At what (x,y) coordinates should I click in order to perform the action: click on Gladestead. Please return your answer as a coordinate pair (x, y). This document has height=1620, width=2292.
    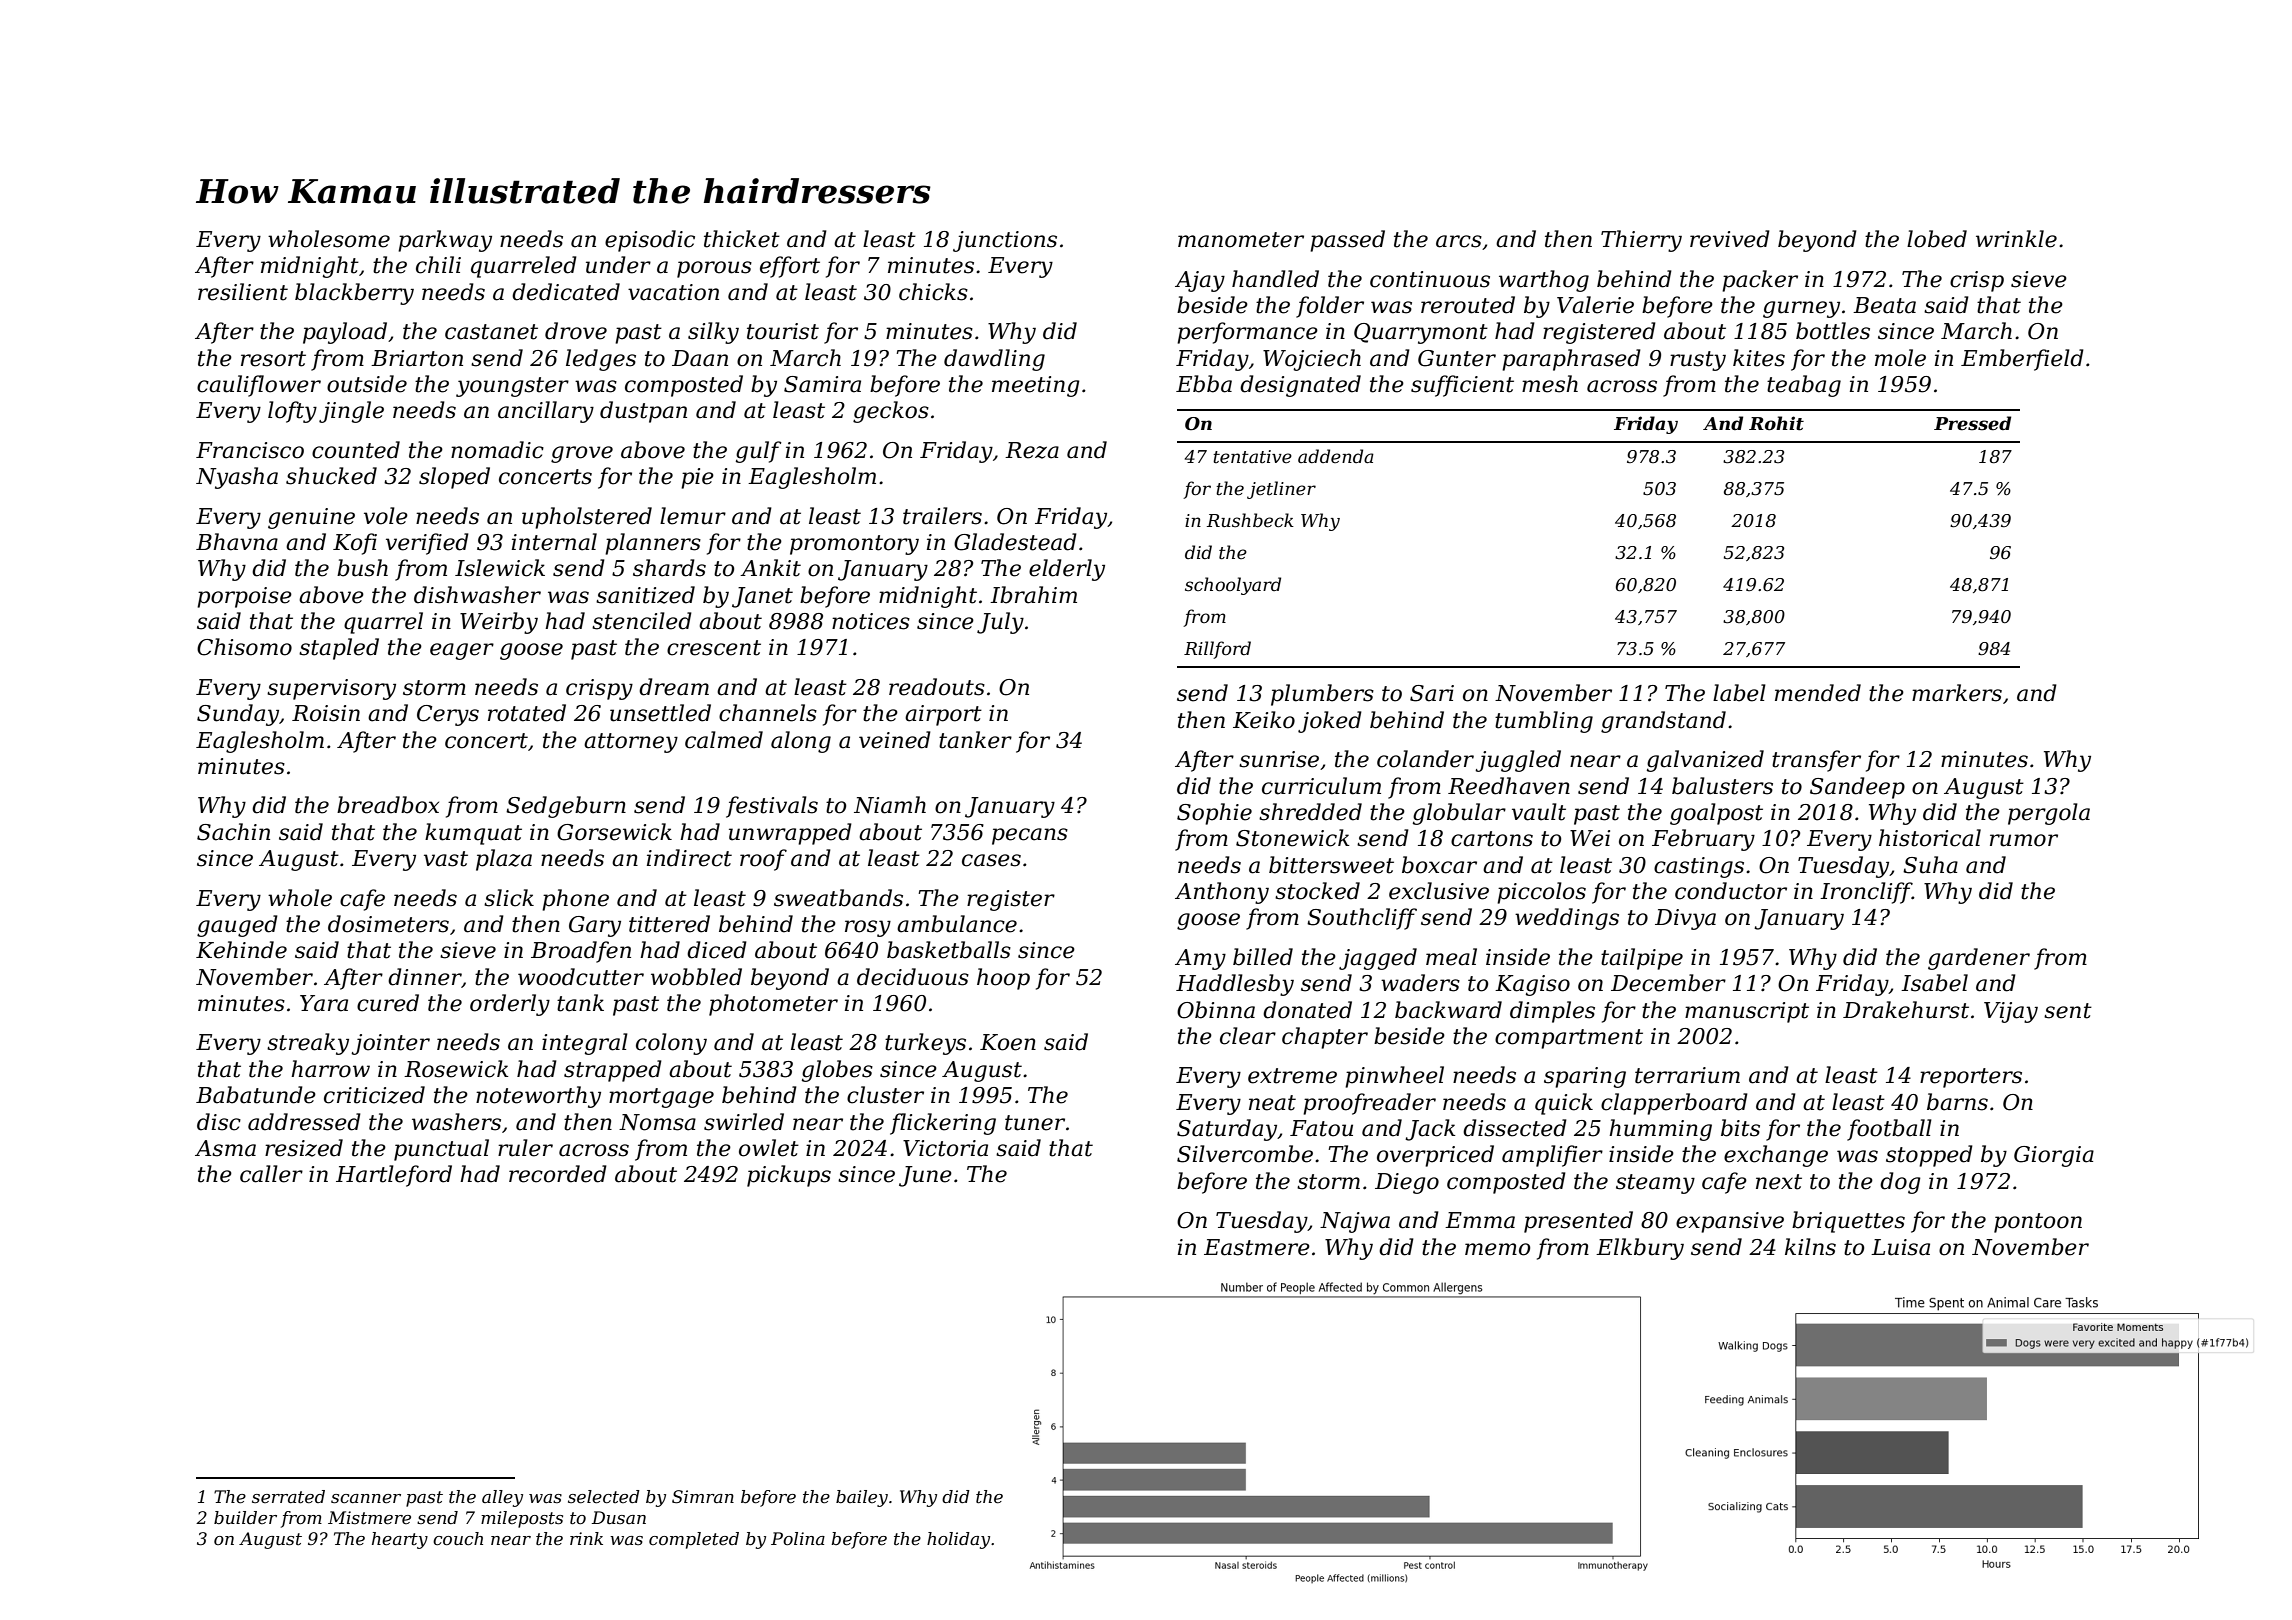
    Looking at the image, I should click on (1015, 542).
